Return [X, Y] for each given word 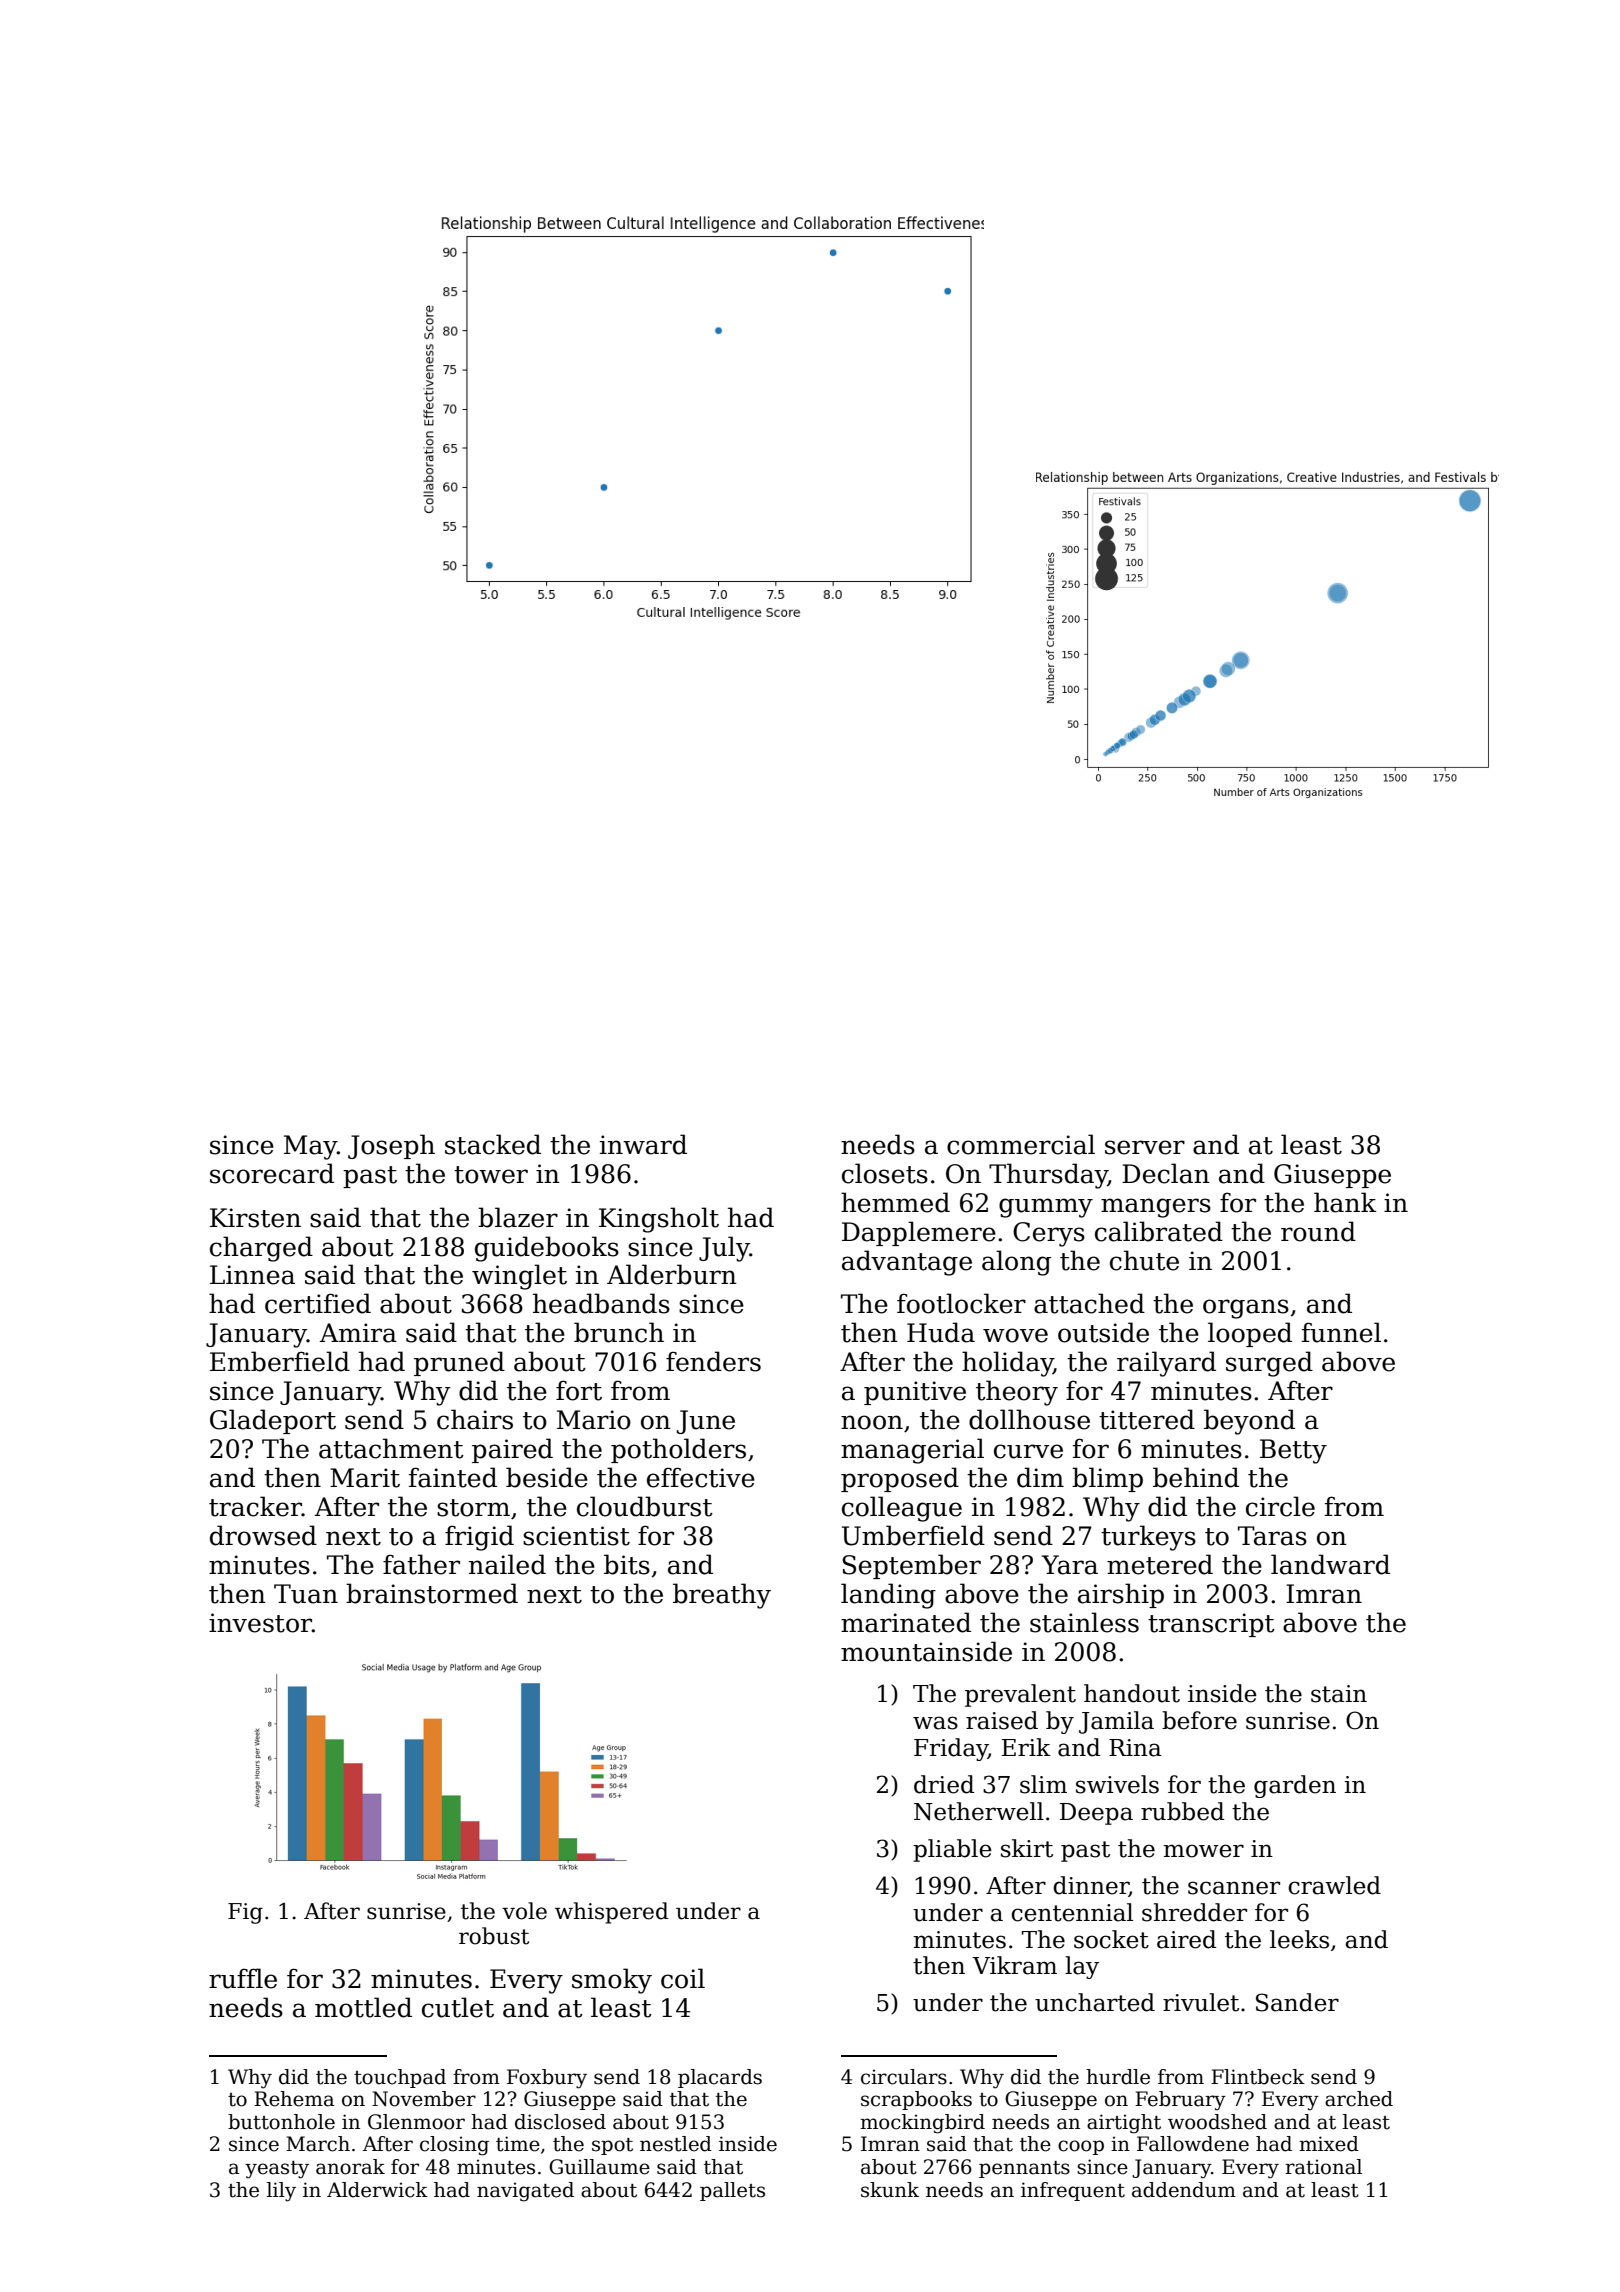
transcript [1211, 1625]
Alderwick [377, 2190]
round [1318, 1231]
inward [643, 1144]
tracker [255, 1506]
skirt [1027, 1848]
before [1199, 1720]
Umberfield [913, 1535]
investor [260, 1623]
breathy [722, 1596]
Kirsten [255, 1218]
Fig [245, 1913]
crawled [1334, 1885]
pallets [732, 2191]
